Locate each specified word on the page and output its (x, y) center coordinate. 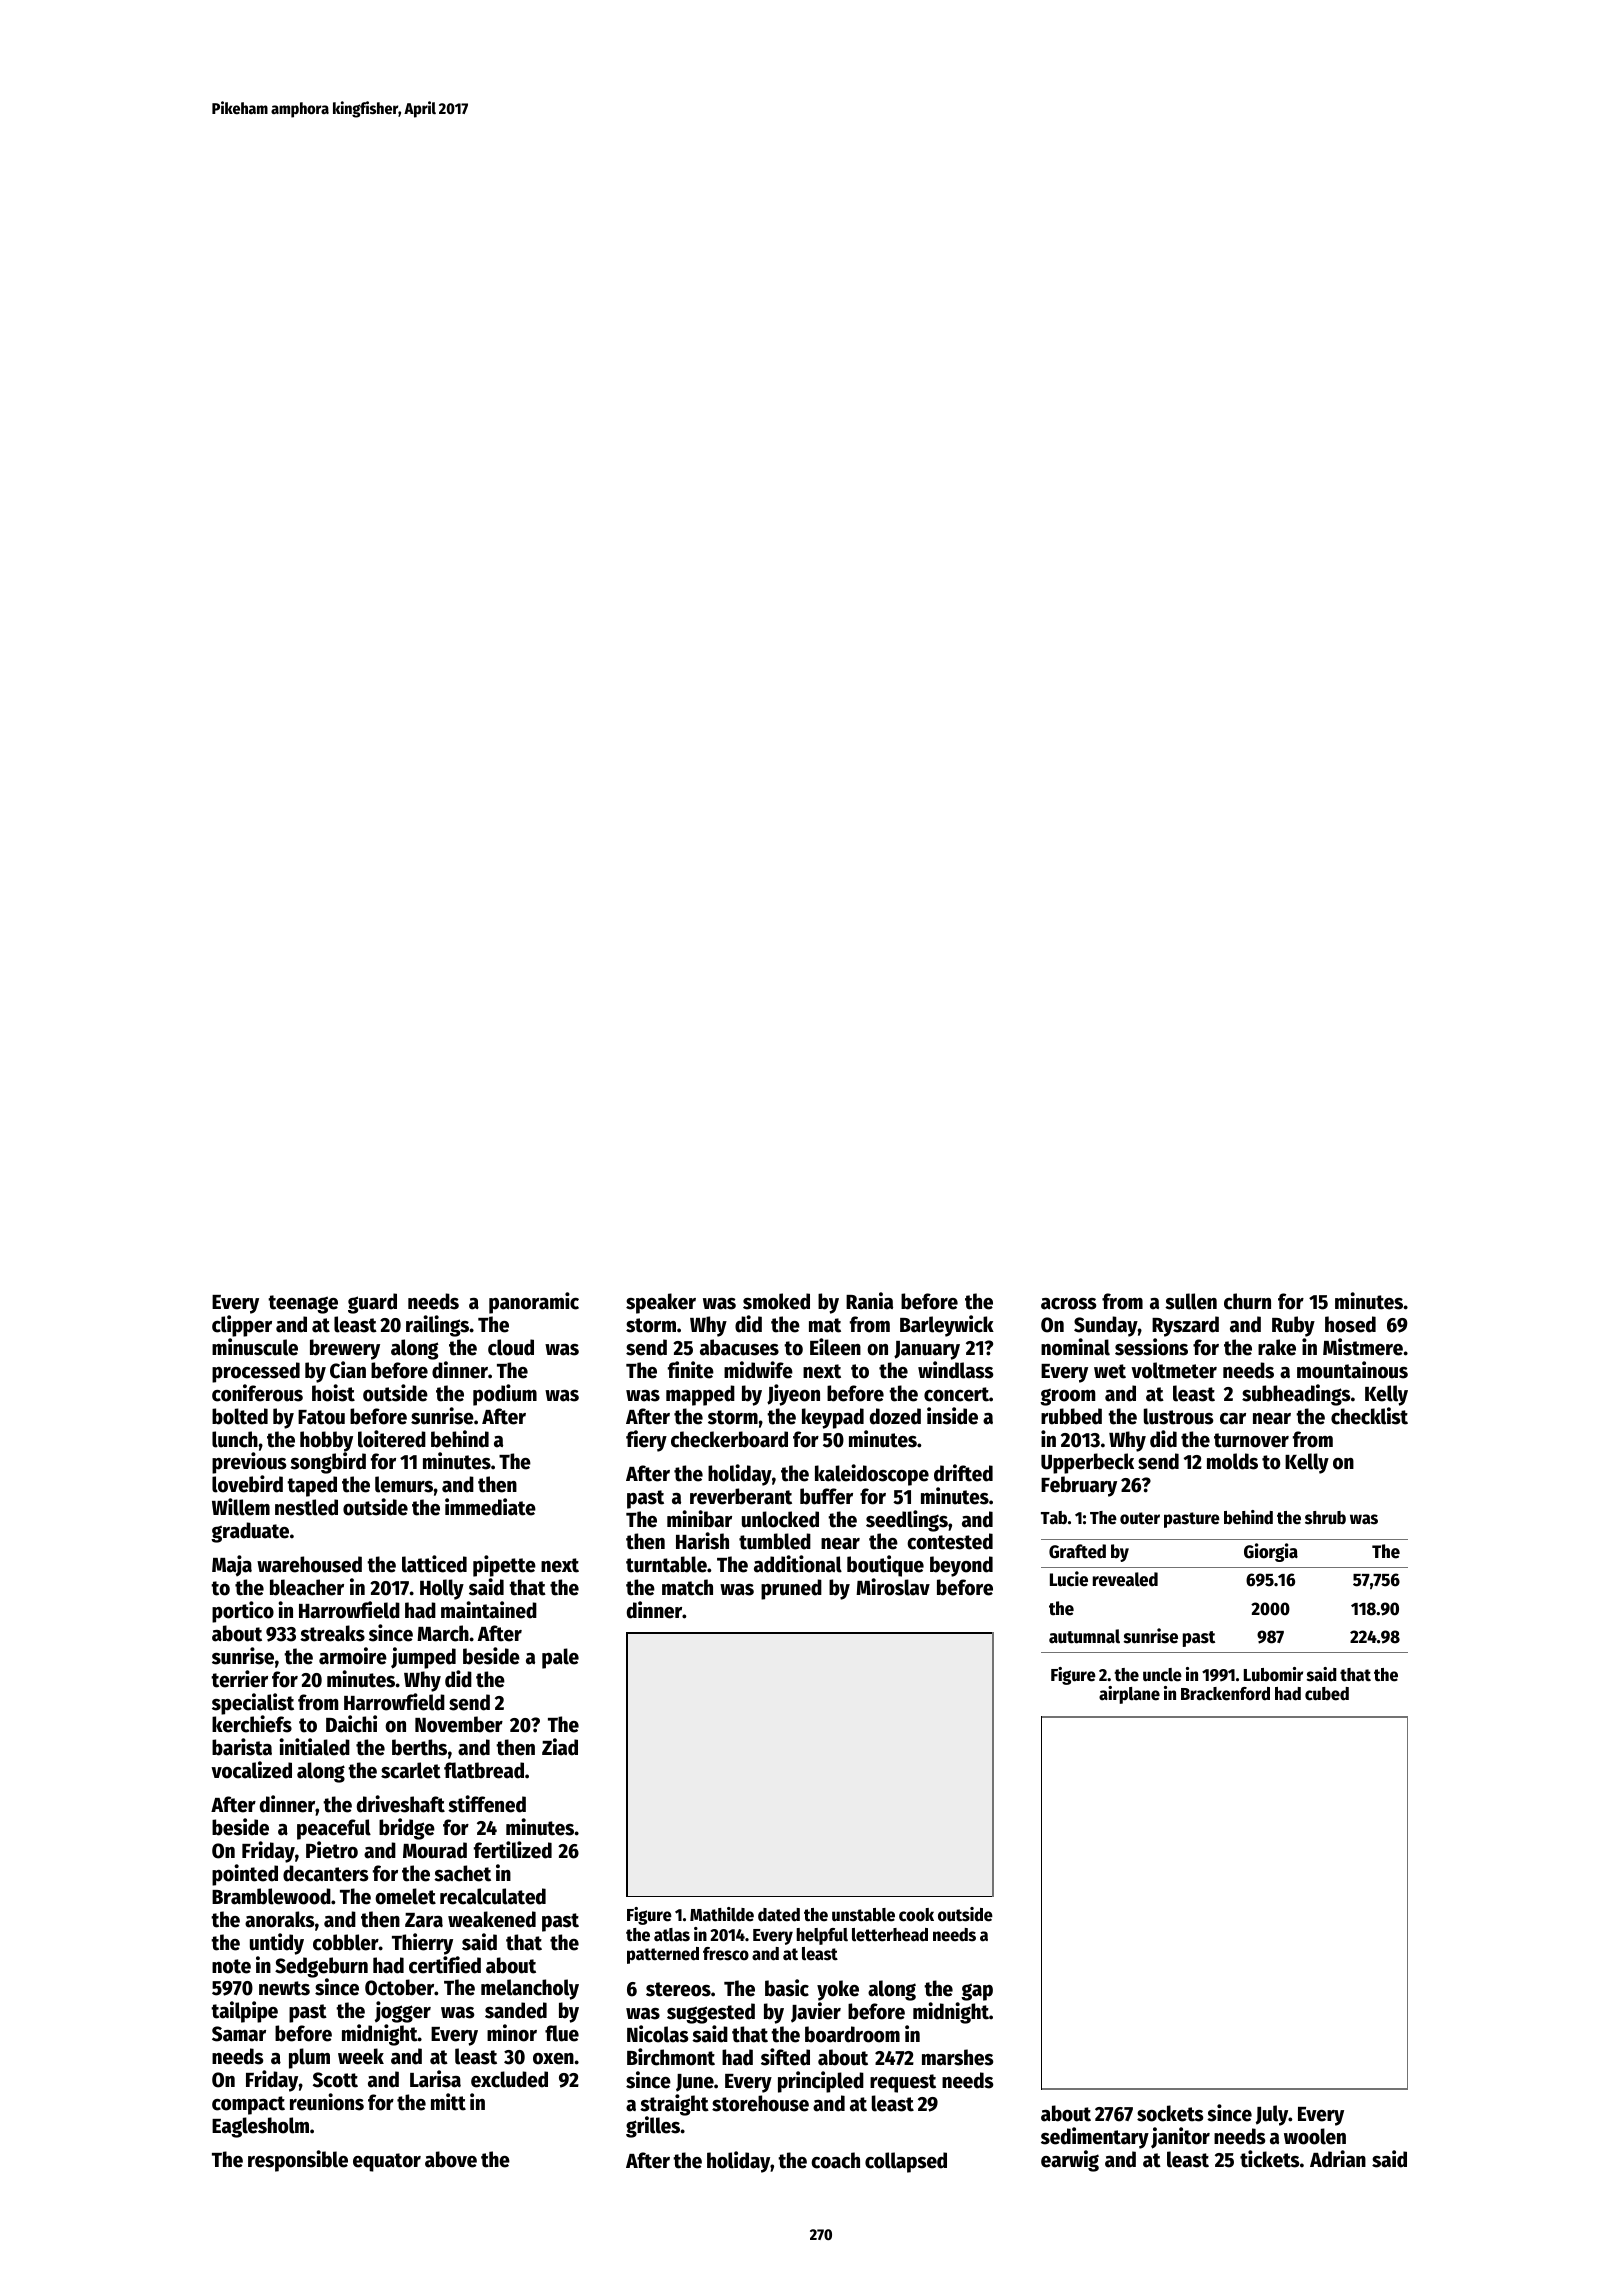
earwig (1070, 2161)
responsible (298, 2161)
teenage (303, 1304)
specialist (253, 1704)
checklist (1369, 1416)
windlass (956, 1370)
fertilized (513, 1850)
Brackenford (1225, 1694)
